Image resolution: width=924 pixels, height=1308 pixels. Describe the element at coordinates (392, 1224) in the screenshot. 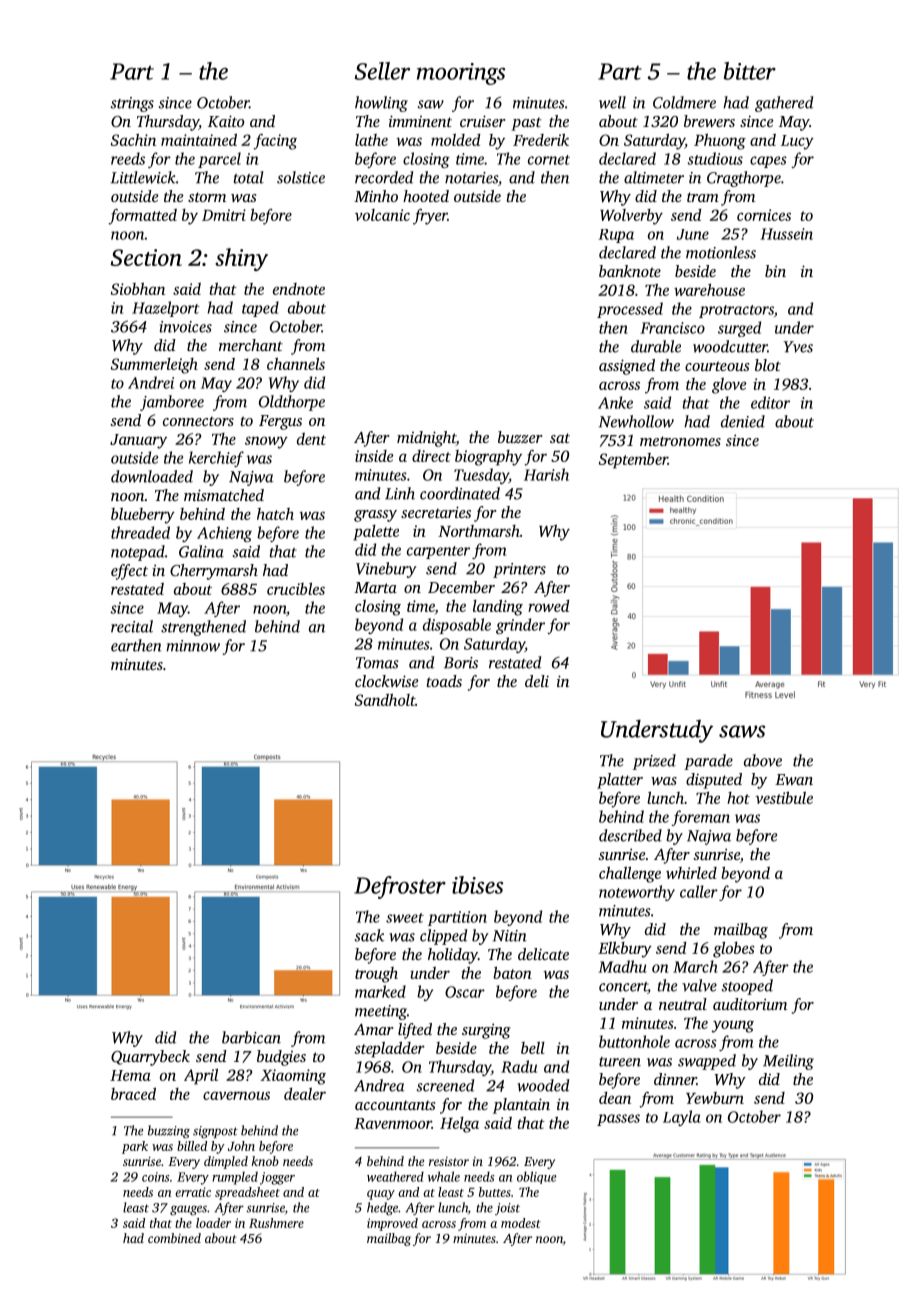

I see `improved` at that location.
